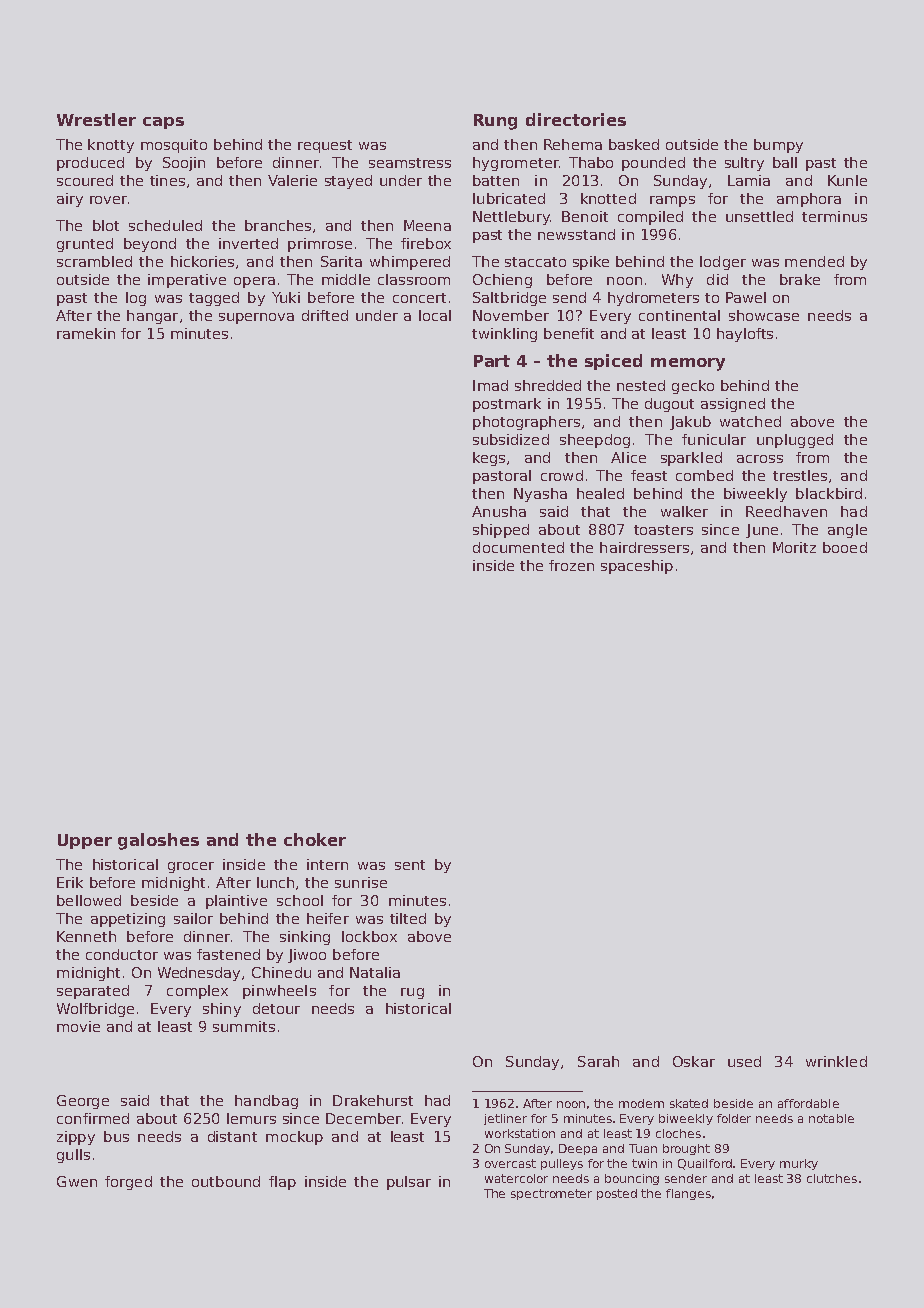  I want to click on outbound, so click(226, 1181).
